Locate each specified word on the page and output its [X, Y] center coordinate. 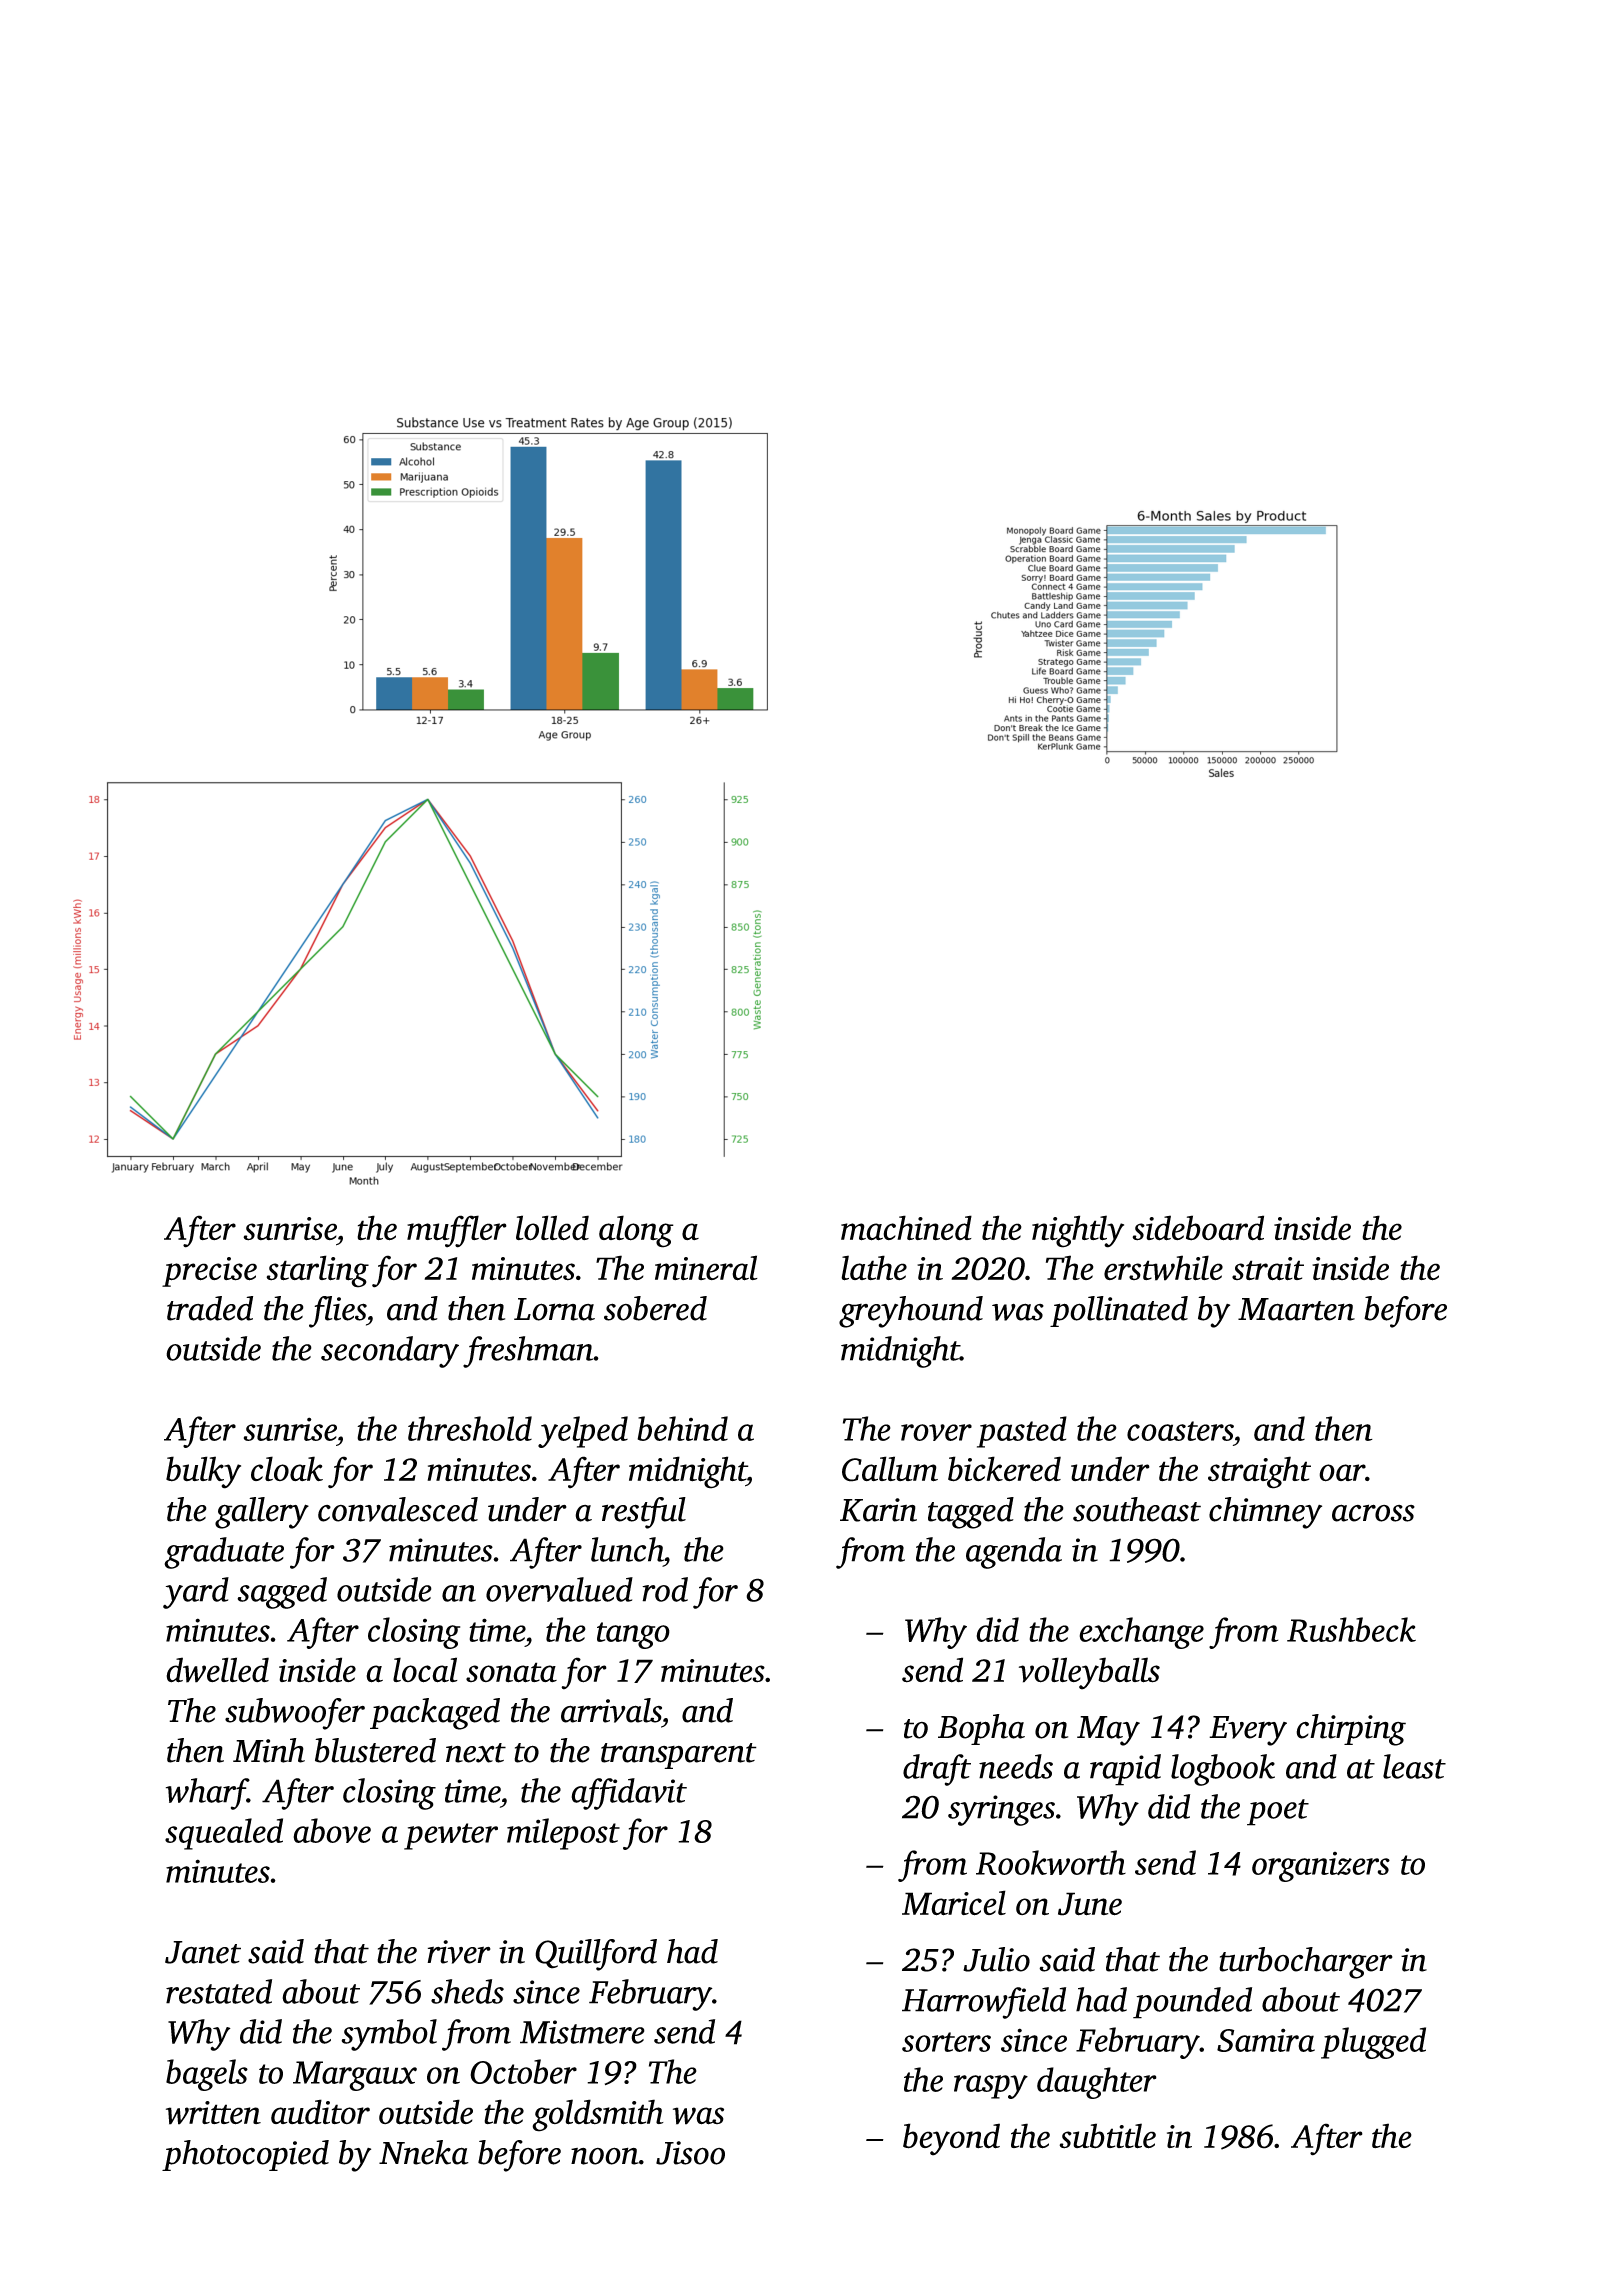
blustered [375, 1750]
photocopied [245, 2155]
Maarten [1296, 1309]
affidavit [629, 1794]
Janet [203, 1952]
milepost [563, 1834]
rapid [1125, 1770]
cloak [287, 1468]
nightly [1078, 1231]
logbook [1223, 1770]
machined [906, 1228]
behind [682, 1428]
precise [209, 1272]
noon [605, 2156]
